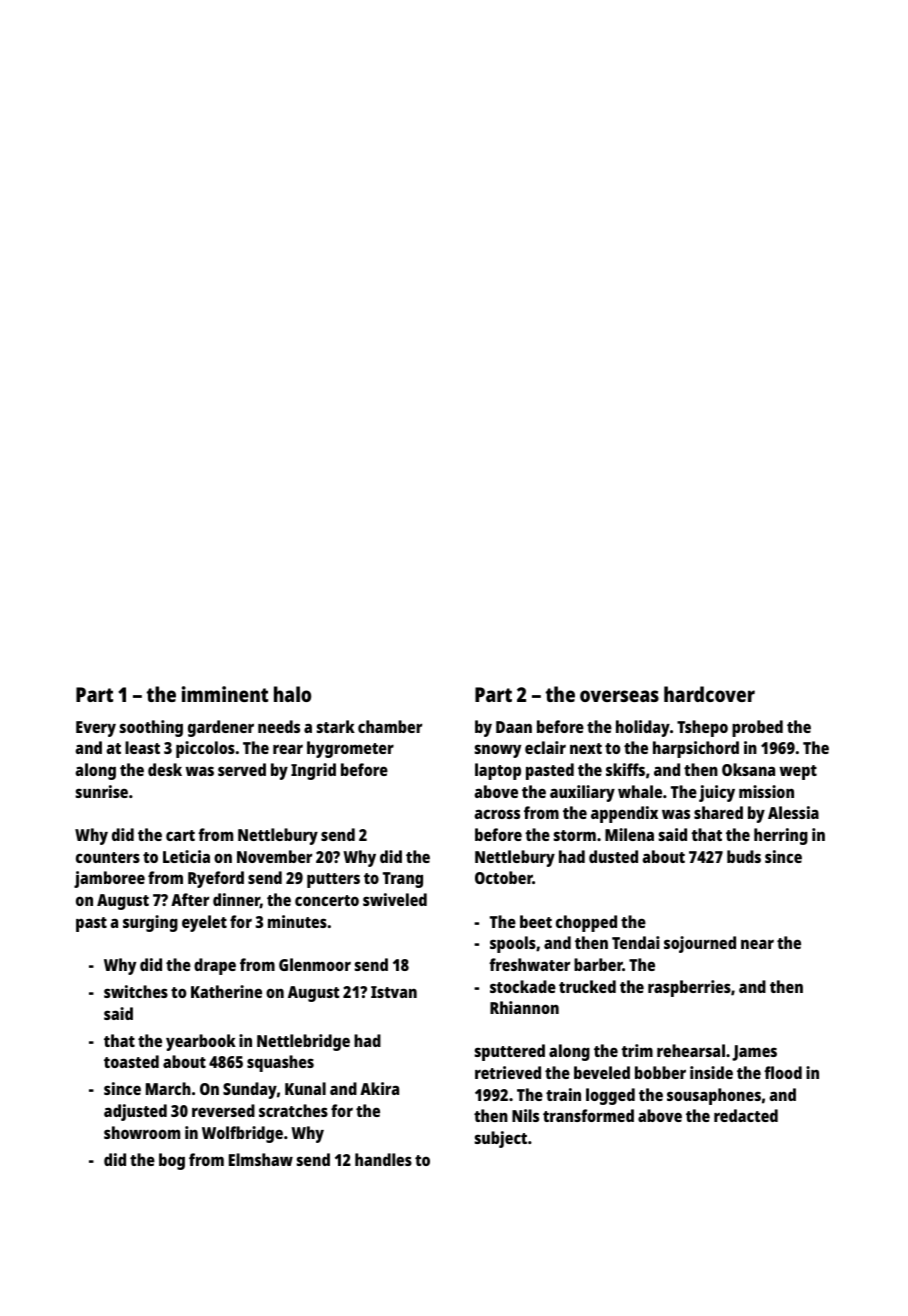  What do you see at coordinates (746, 1115) in the image?
I see `redacted` at bounding box center [746, 1115].
